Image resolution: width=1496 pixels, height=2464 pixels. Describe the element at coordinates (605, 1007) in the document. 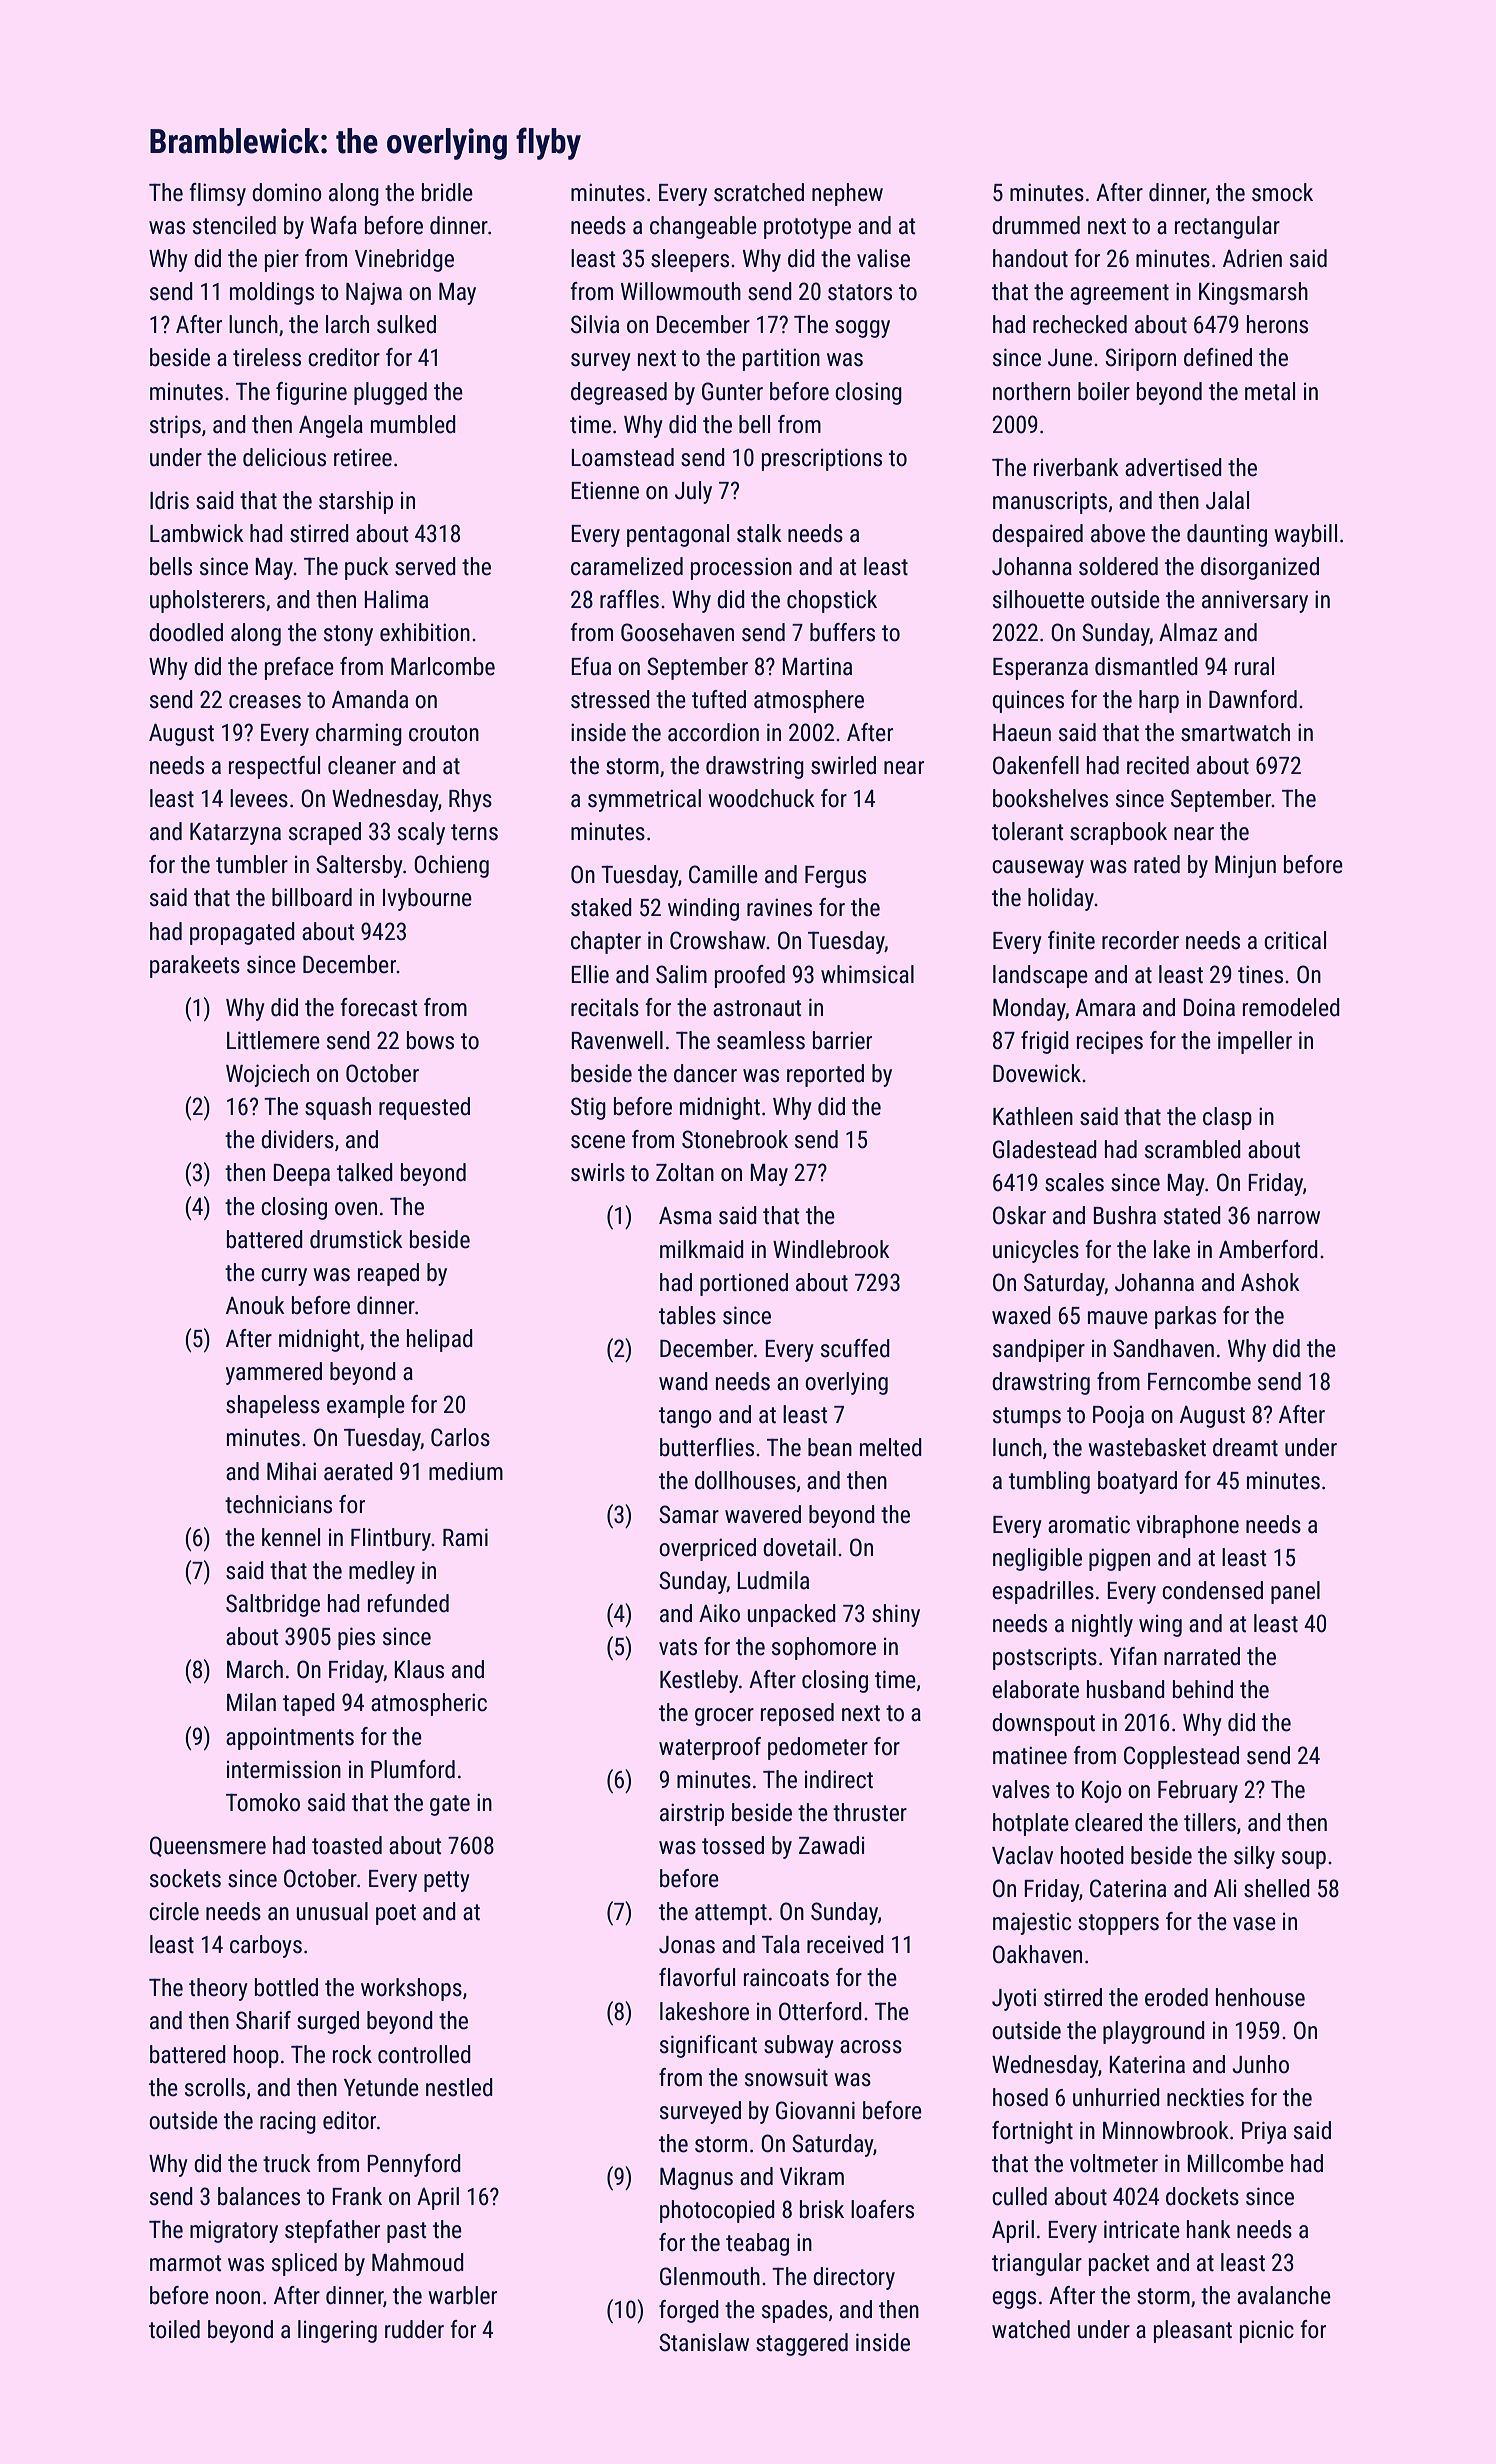

I see `recitals` at that location.
